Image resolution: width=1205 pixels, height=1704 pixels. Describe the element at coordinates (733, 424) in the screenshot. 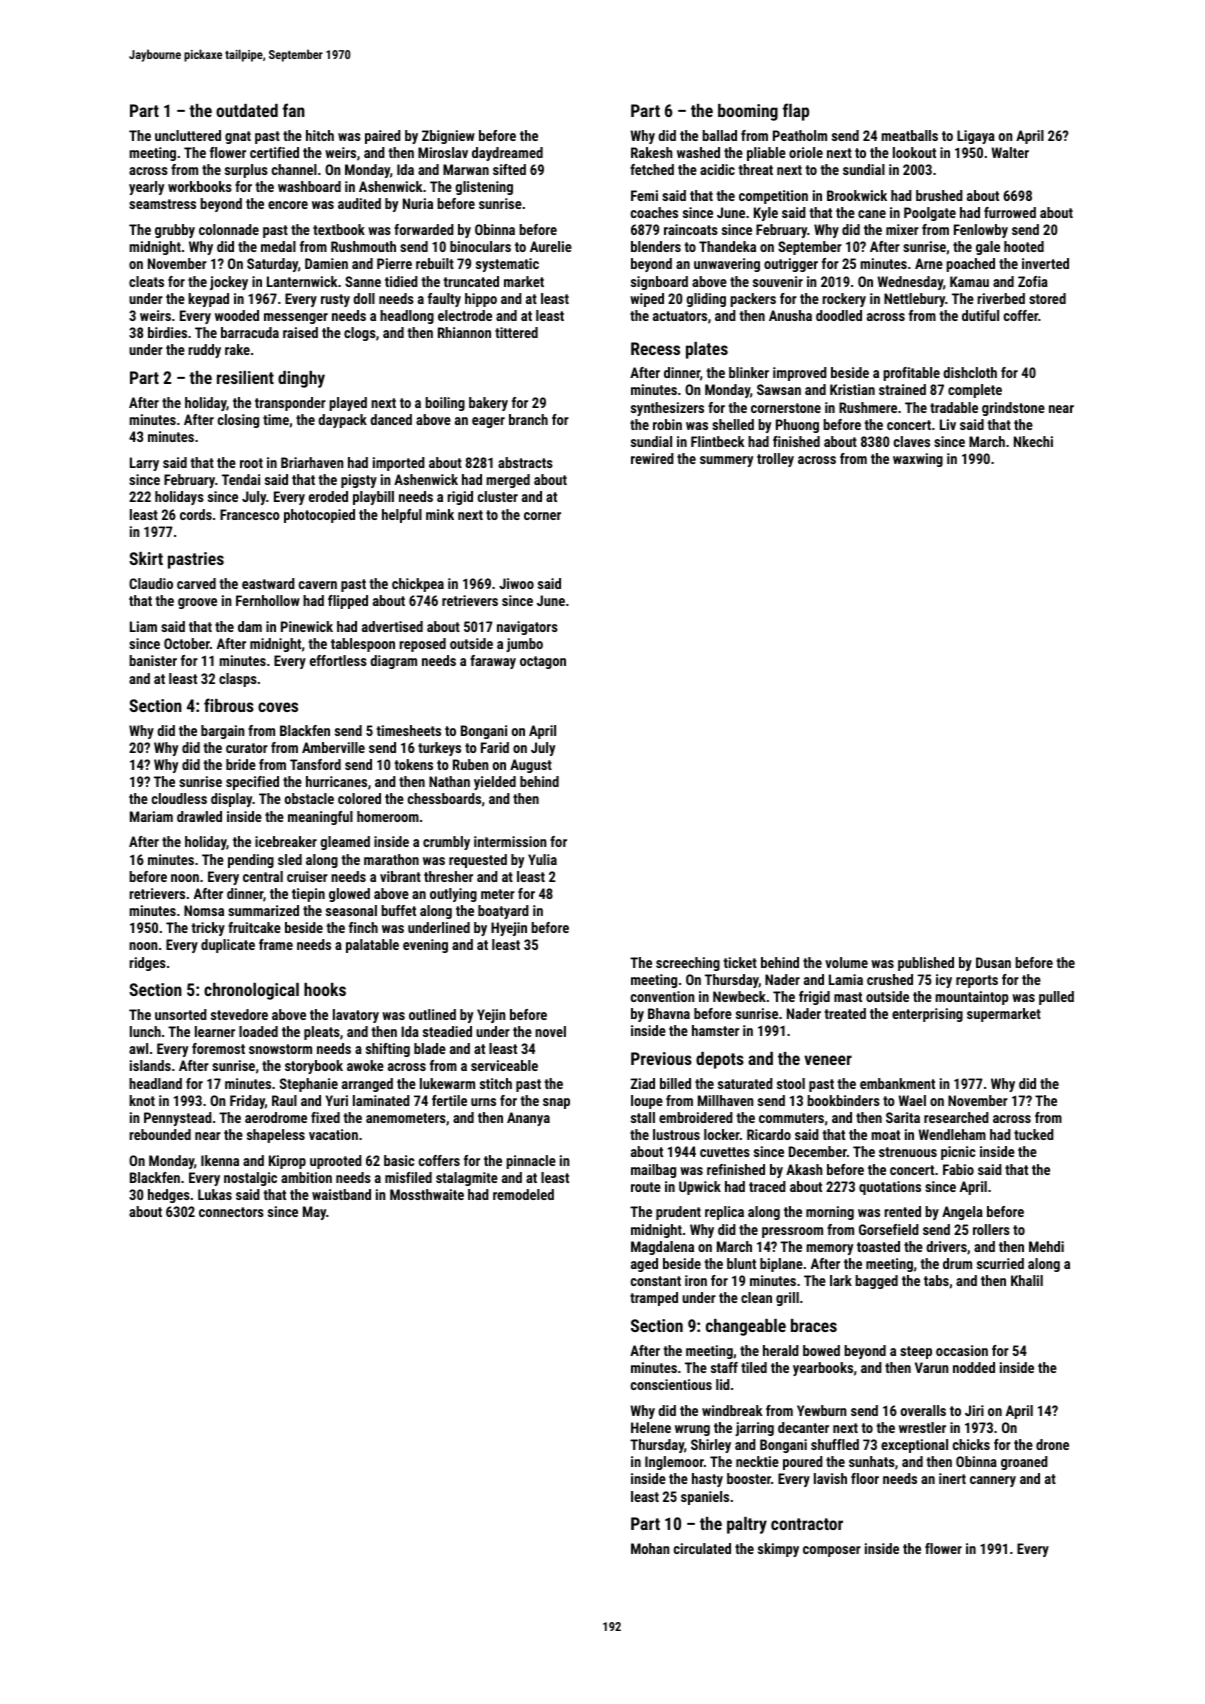

I see `shelled` at that location.
